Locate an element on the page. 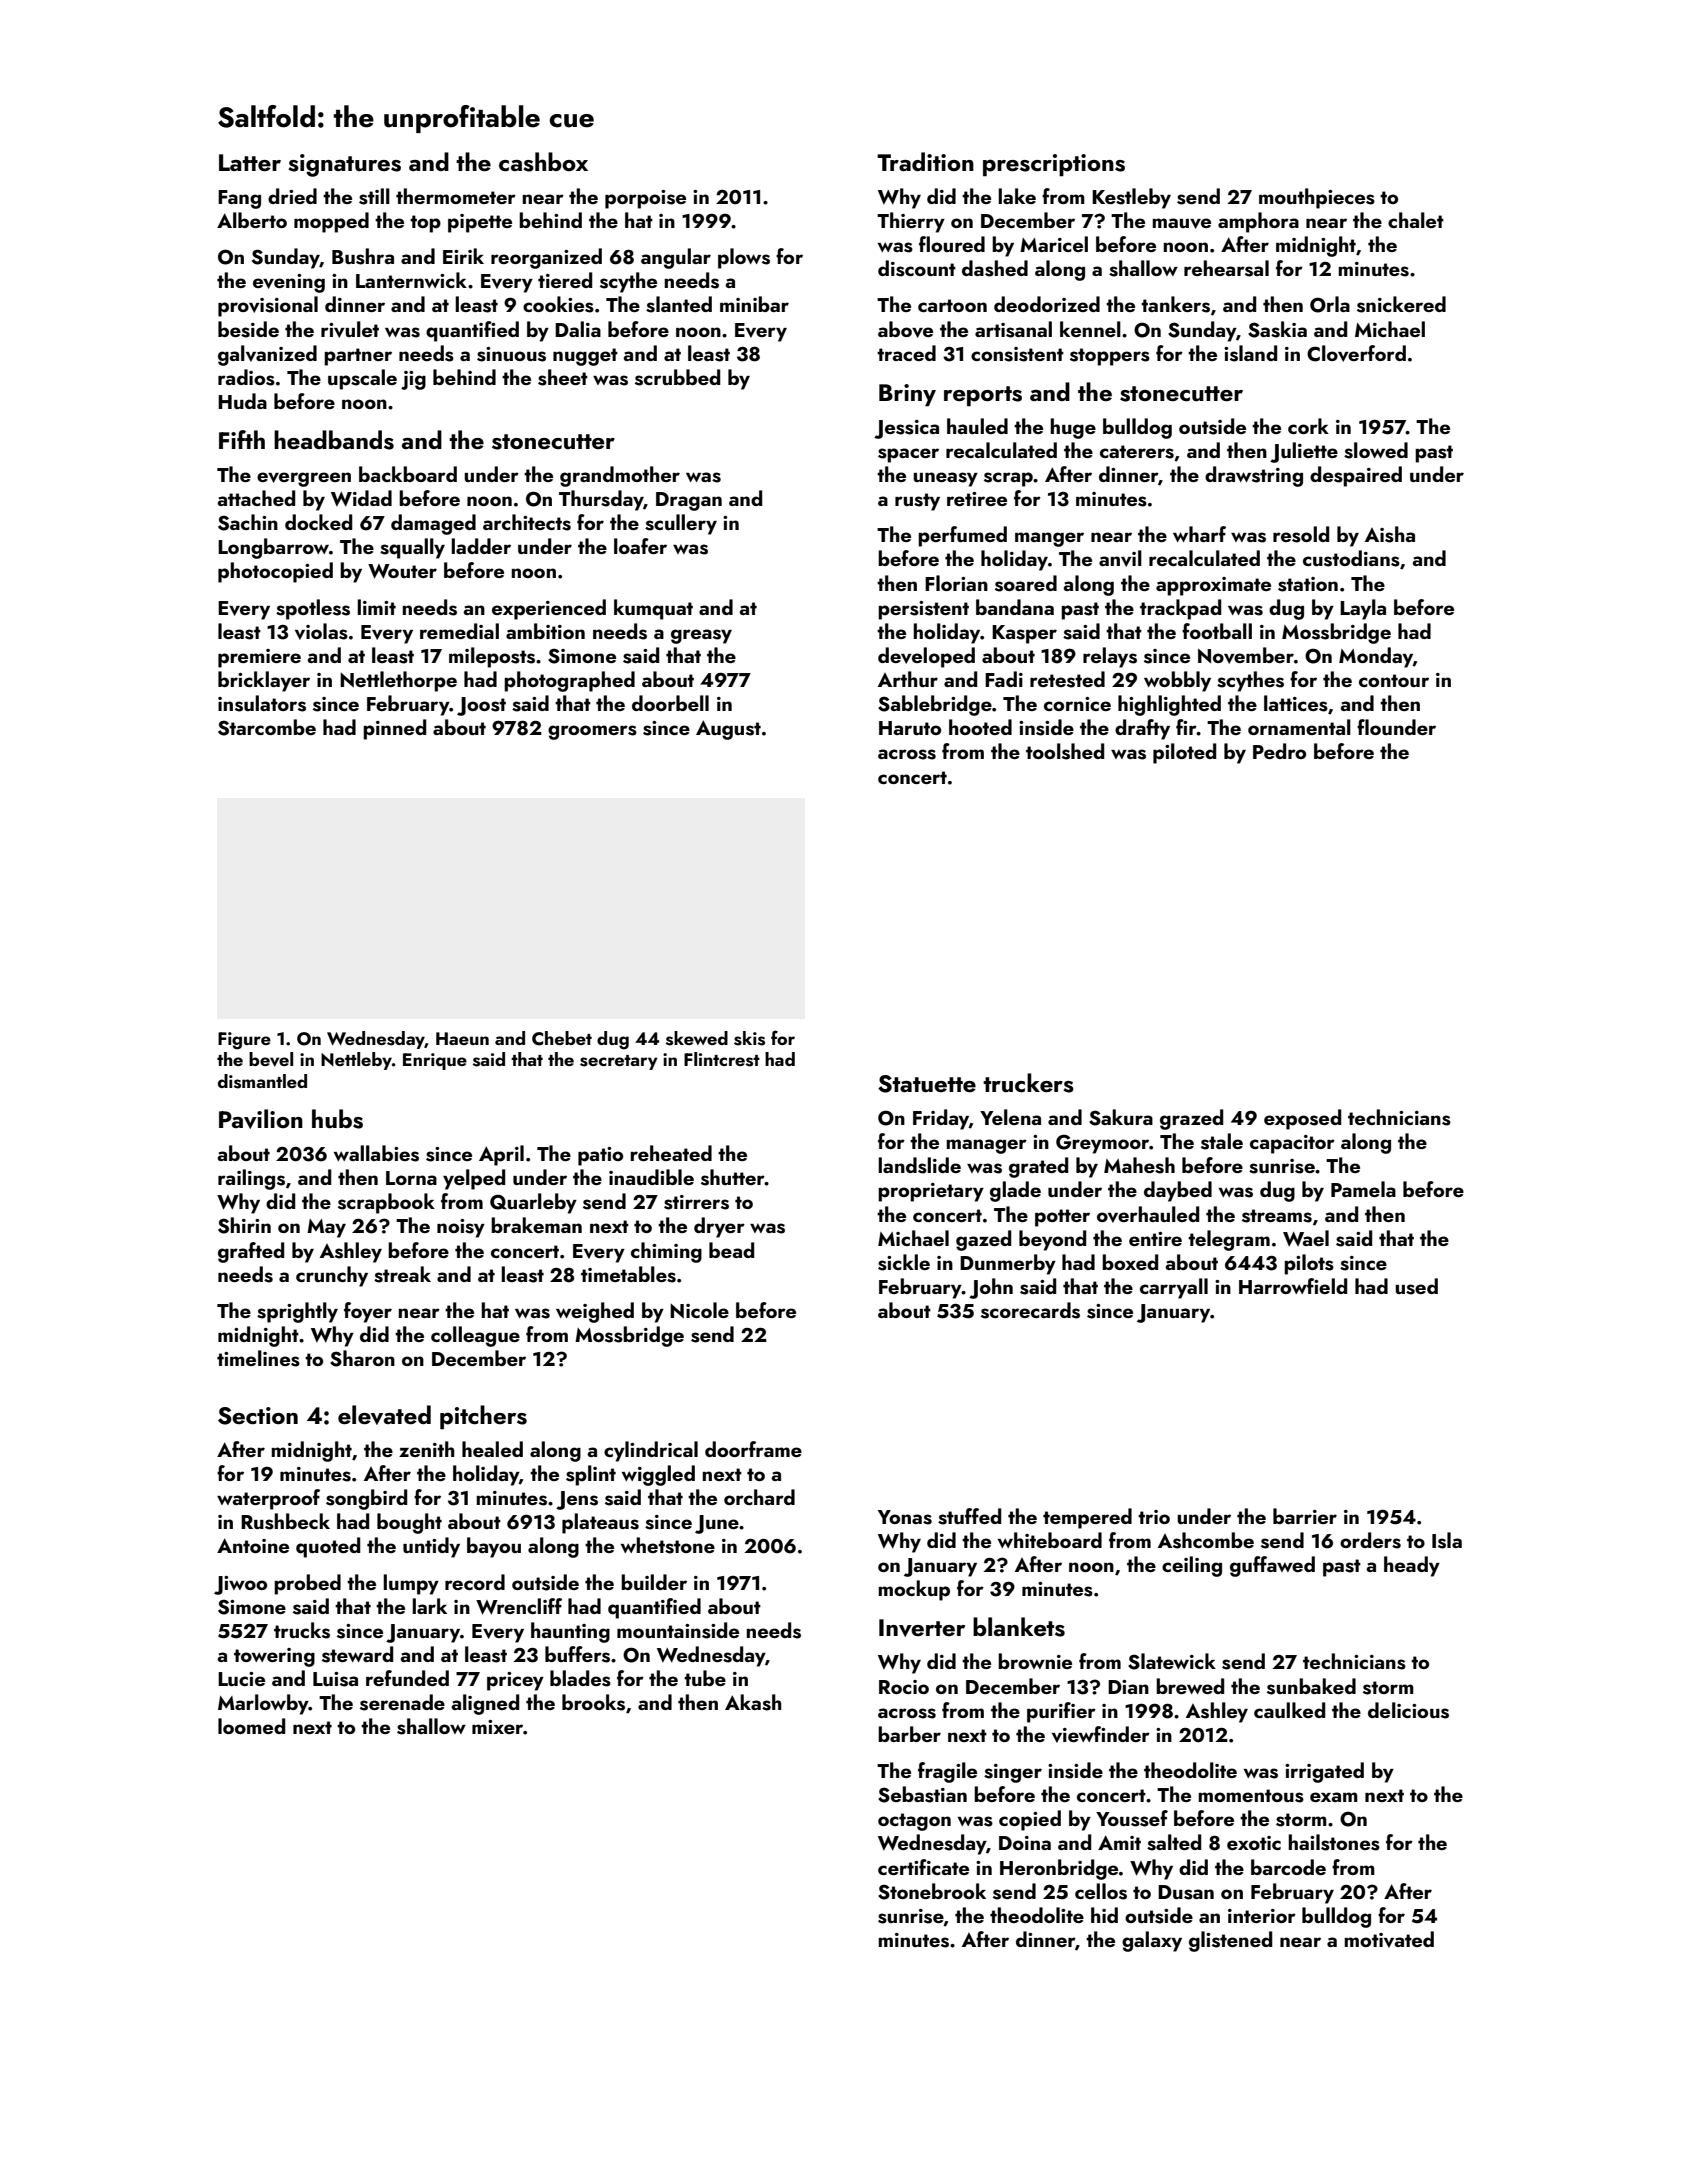  crunchy is located at coordinates (332, 1276).
